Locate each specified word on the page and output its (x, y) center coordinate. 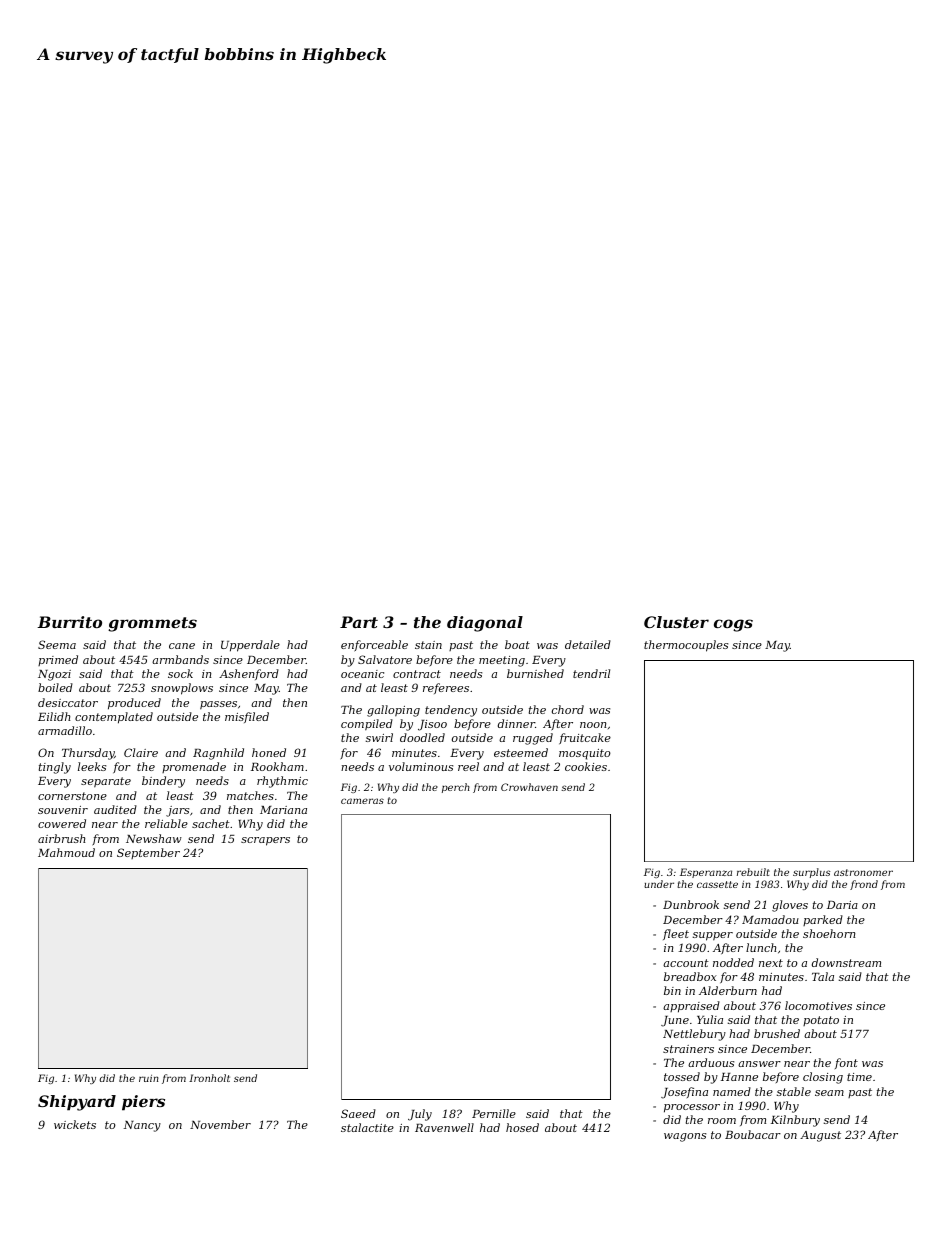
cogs (733, 625)
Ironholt (209, 1078)
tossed (682, 1076)
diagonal (485, 624)
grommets (152, 624)
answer (759, 1064)
